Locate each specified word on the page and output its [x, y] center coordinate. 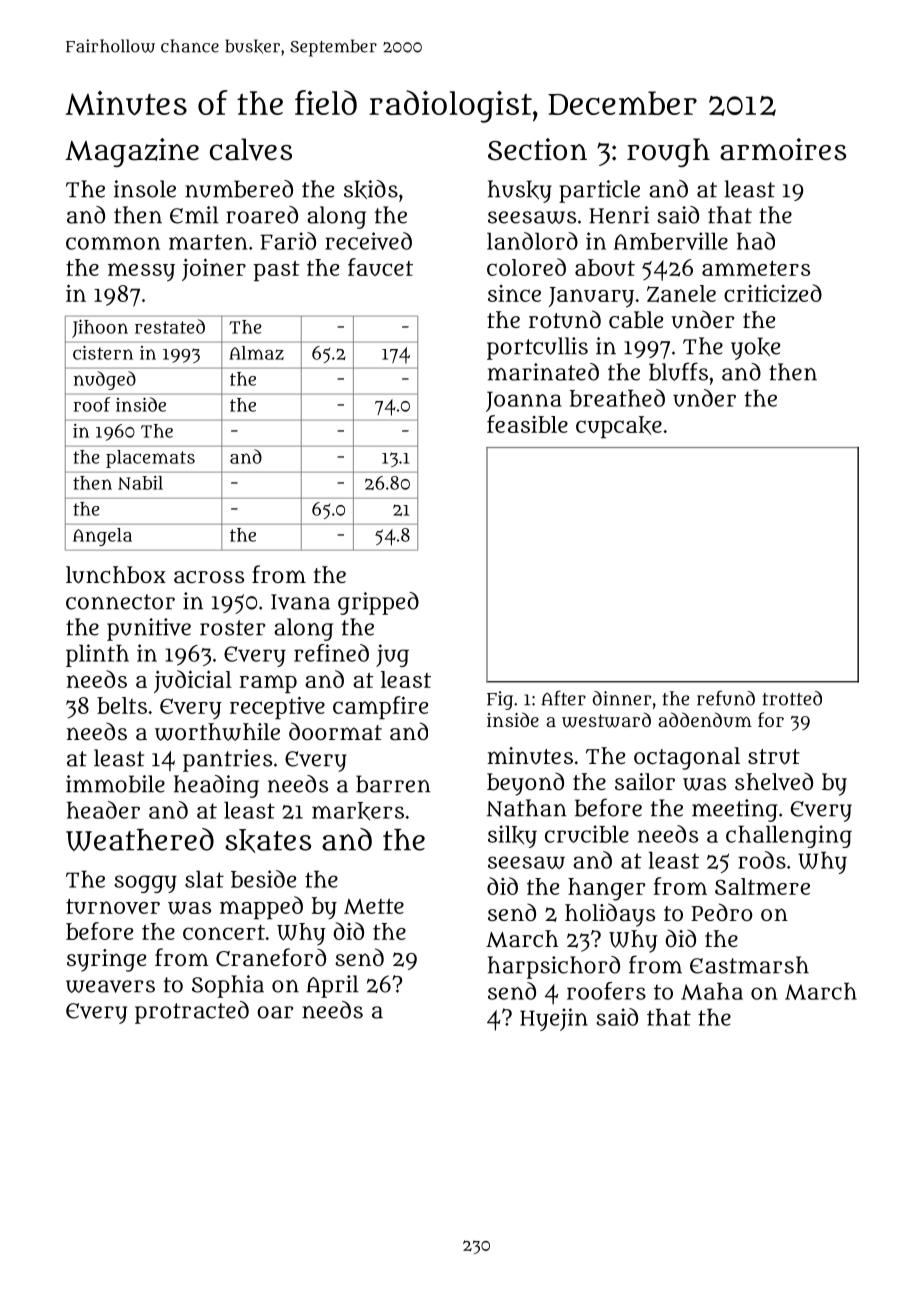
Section [537, 149]
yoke [755, 348]
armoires [783, 149]
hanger [607, 889]
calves [251, 149]
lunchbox [116, 575]
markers [358, 811]
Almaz [256, 353]
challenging [789, 836]
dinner [622, 698]
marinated [543, 372]
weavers [110, 986]
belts [122, 705]
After [563, 698]
